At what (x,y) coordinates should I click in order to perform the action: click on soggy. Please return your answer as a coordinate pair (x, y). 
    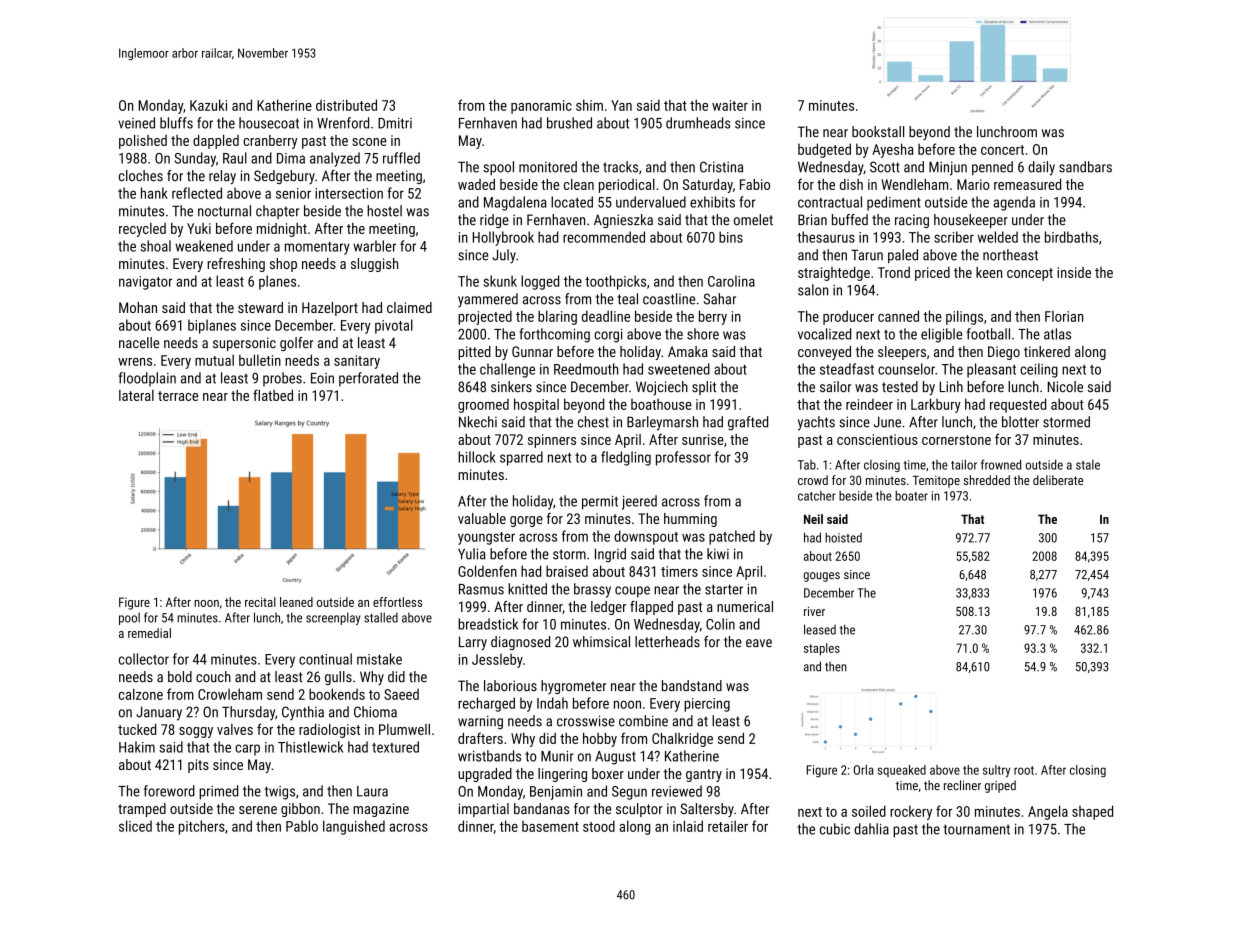
    Looking at the image, I should click on (196, 732).
